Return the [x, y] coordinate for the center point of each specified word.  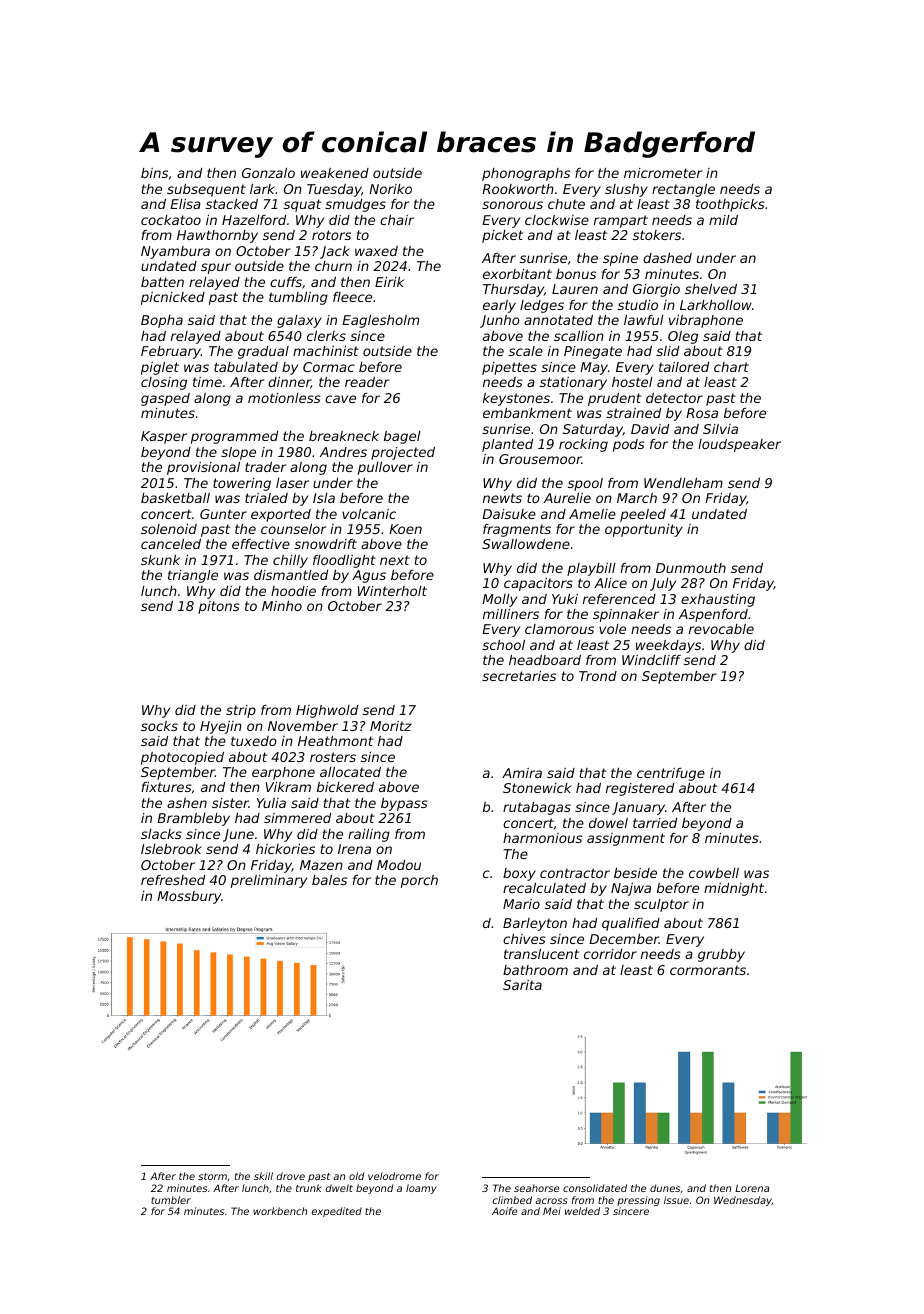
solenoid [169, 529]
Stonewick [537, 788]
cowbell [714, 873]
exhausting [718, 600]
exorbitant [517, 274]
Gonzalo [268, 173]
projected [403, 453]
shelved [711, 289]
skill [263, 1176]
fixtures [167, 787]
